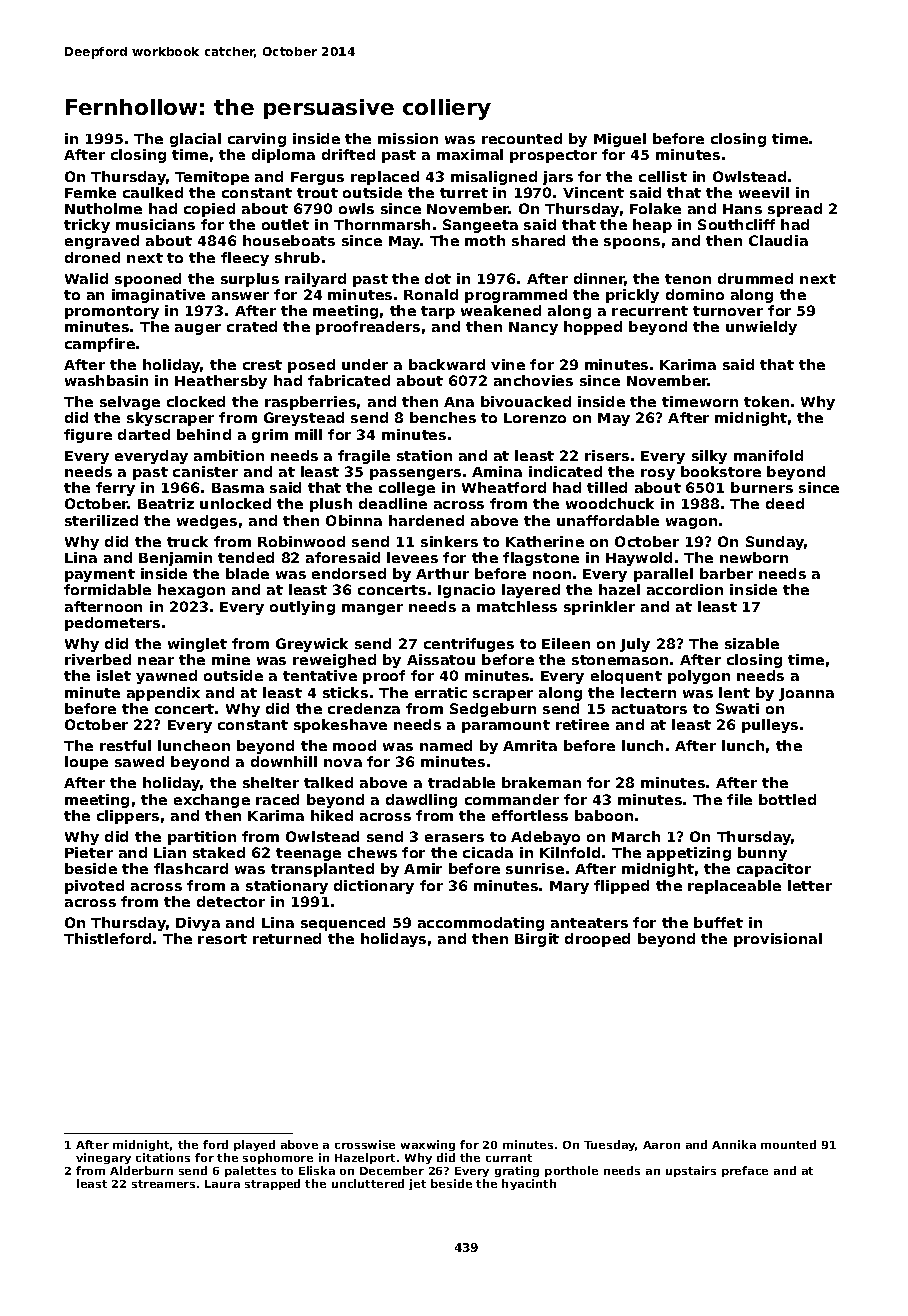  I want to click on Swati, so click(737, 708).
